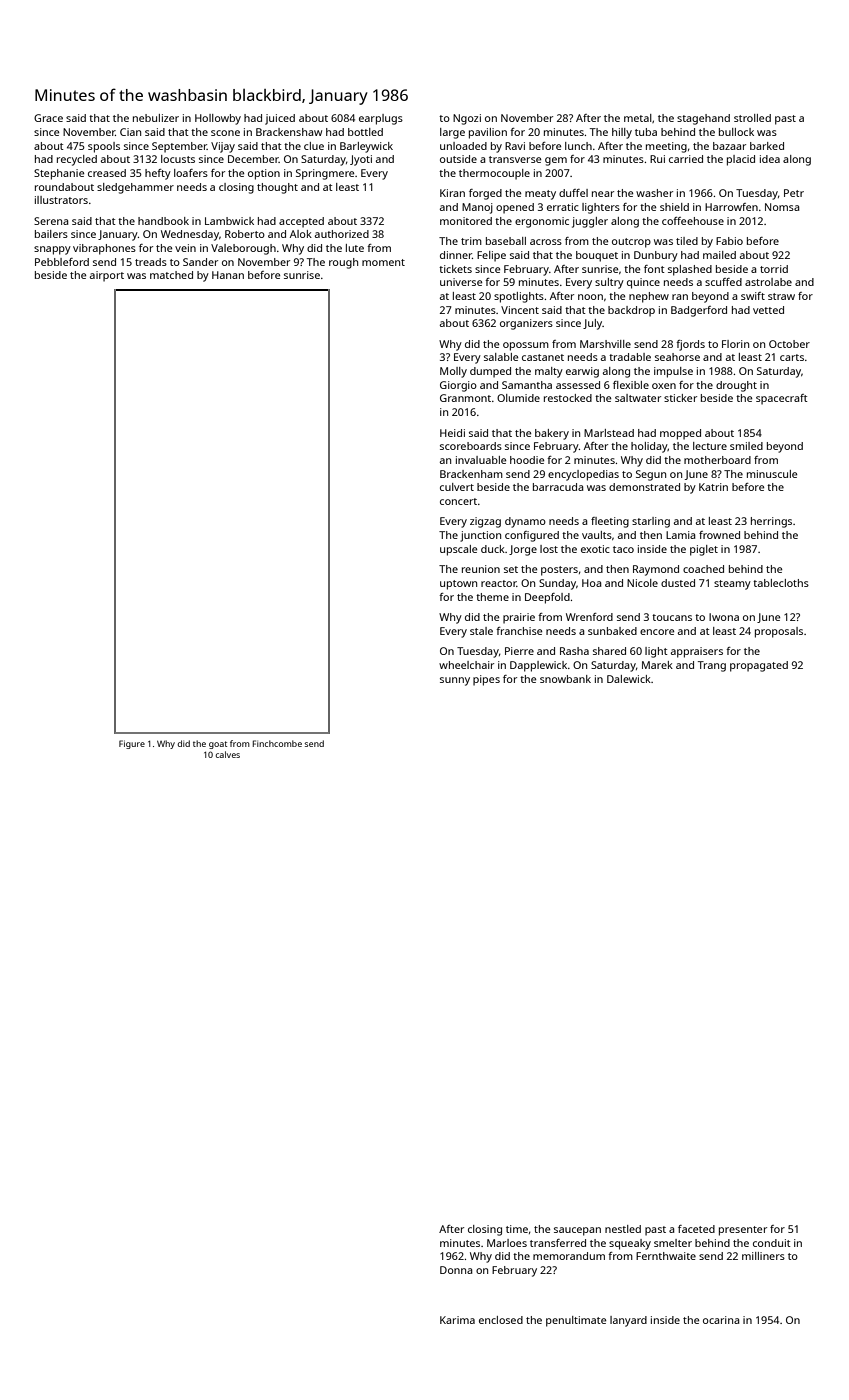 Image resolution: width=849 pixels, height=1400 pixels. I want to click on Donna, so click(456, 1270).
